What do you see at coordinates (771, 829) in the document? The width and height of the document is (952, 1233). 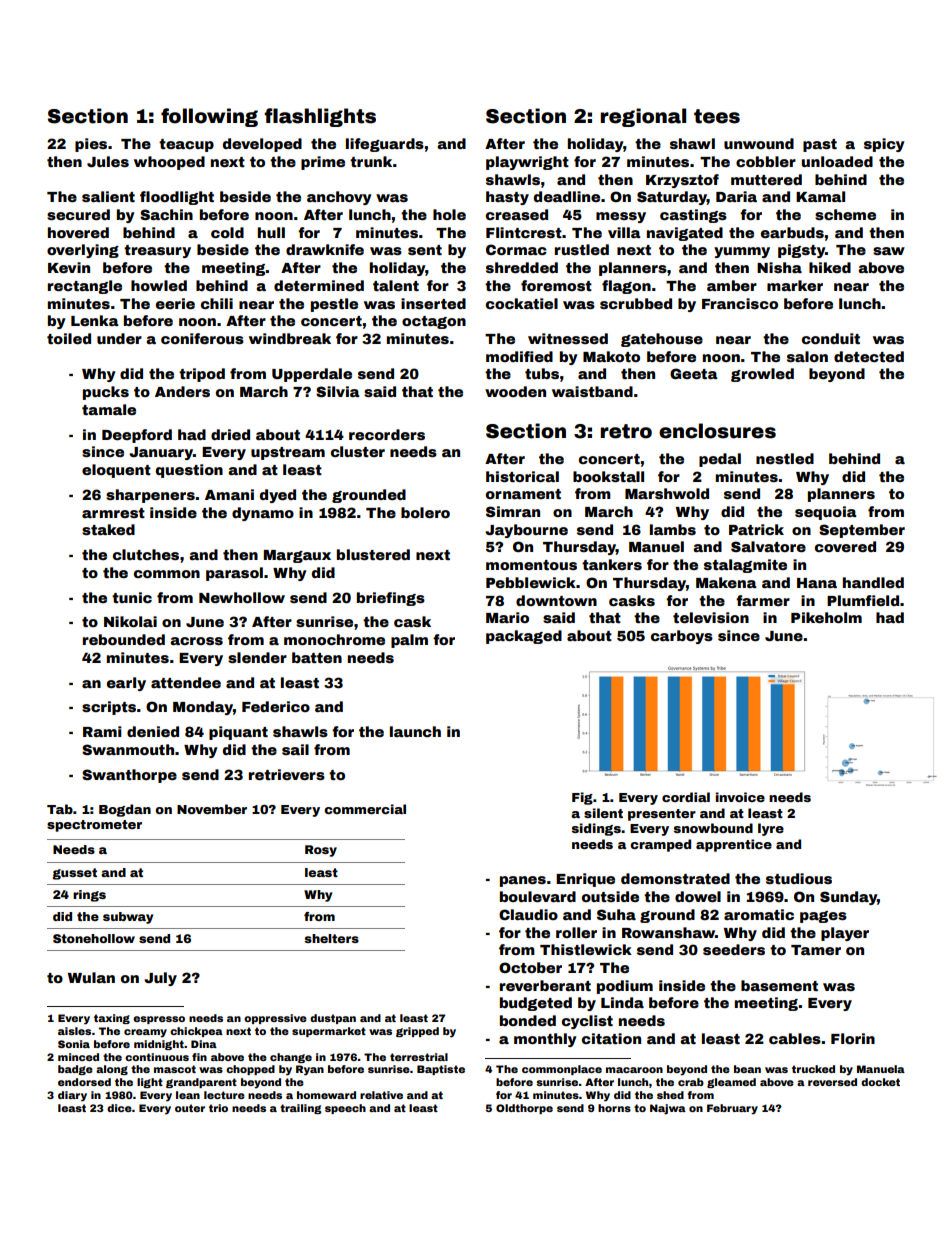 I see `lyre` at bounding box center [771, 829].
